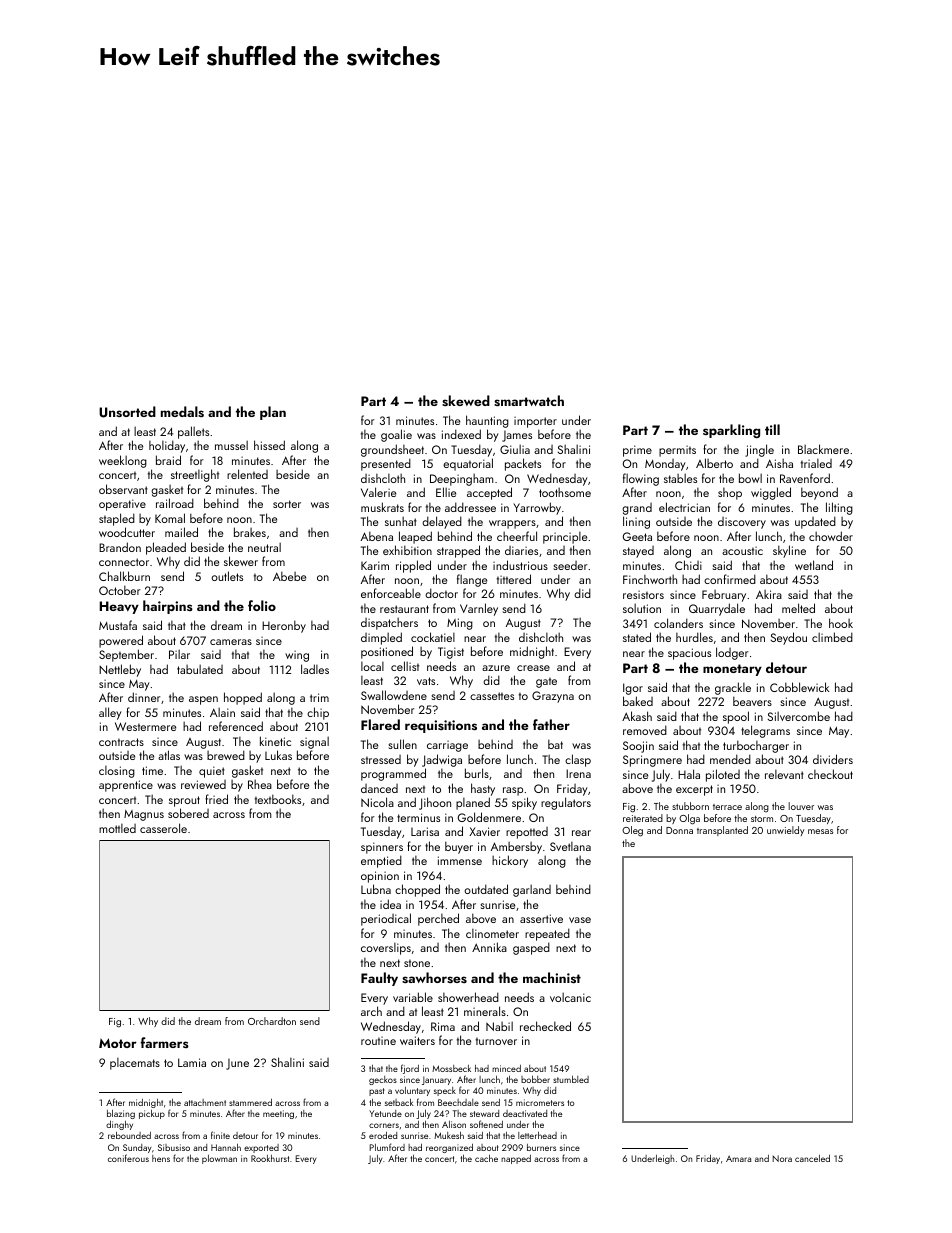 This page has height=1233, width=952. What do you see at coordinates (580, 920) in the page?
I see `vase` at bounding box center [580, 920].
